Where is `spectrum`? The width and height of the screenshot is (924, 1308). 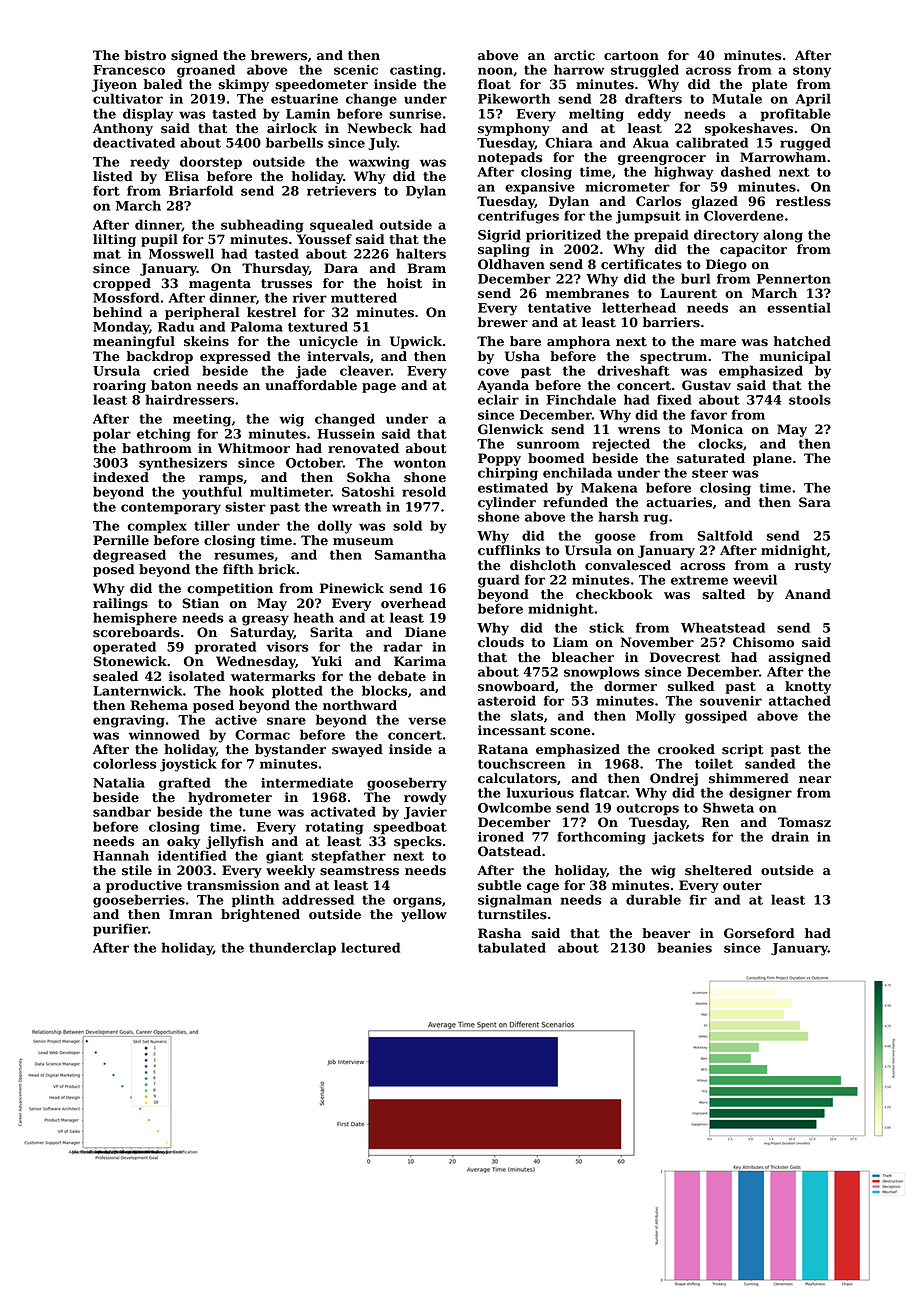 spectrum is located at coordinates (673, 358).
